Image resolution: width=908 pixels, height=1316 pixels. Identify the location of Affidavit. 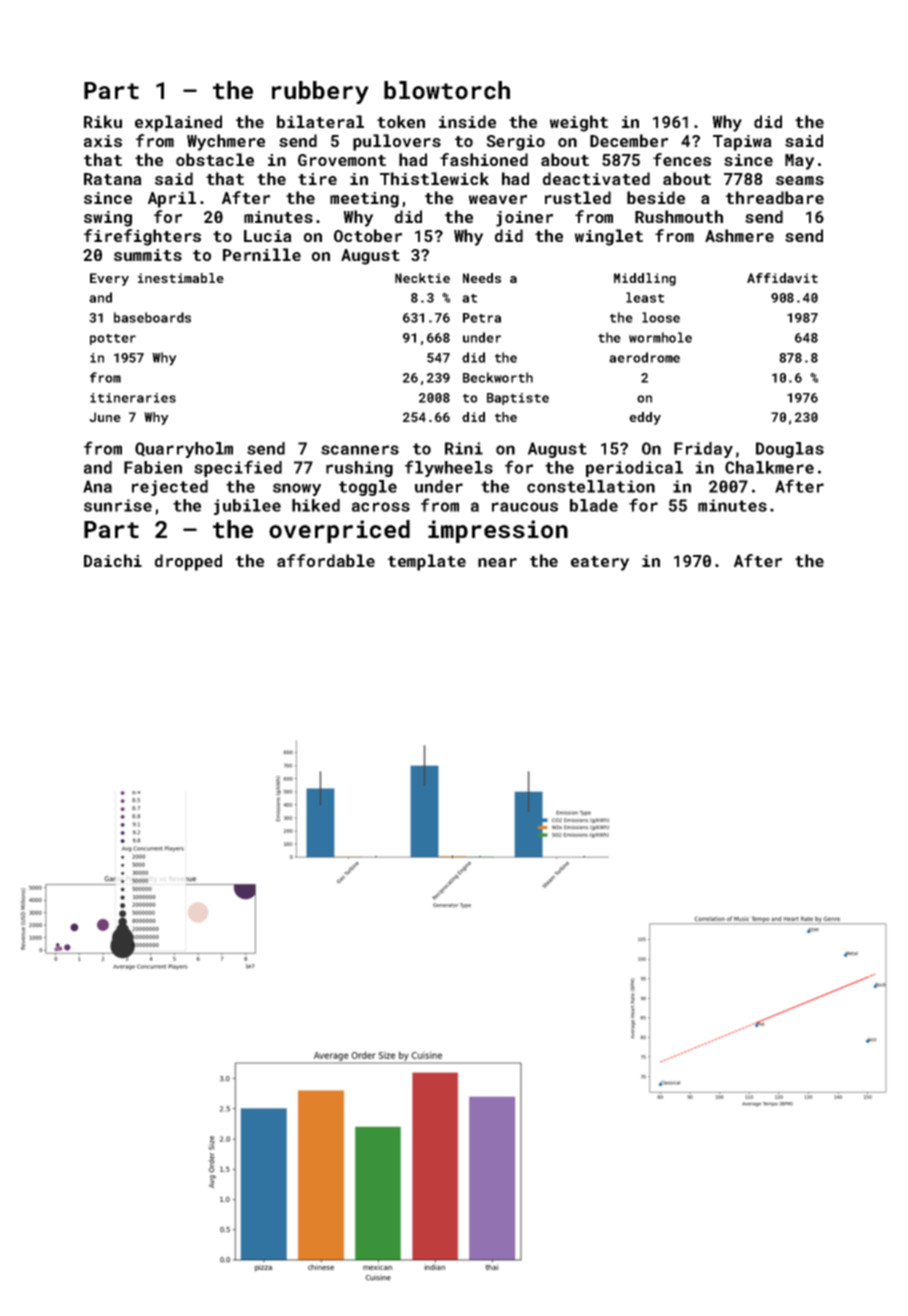
(782, 278).
